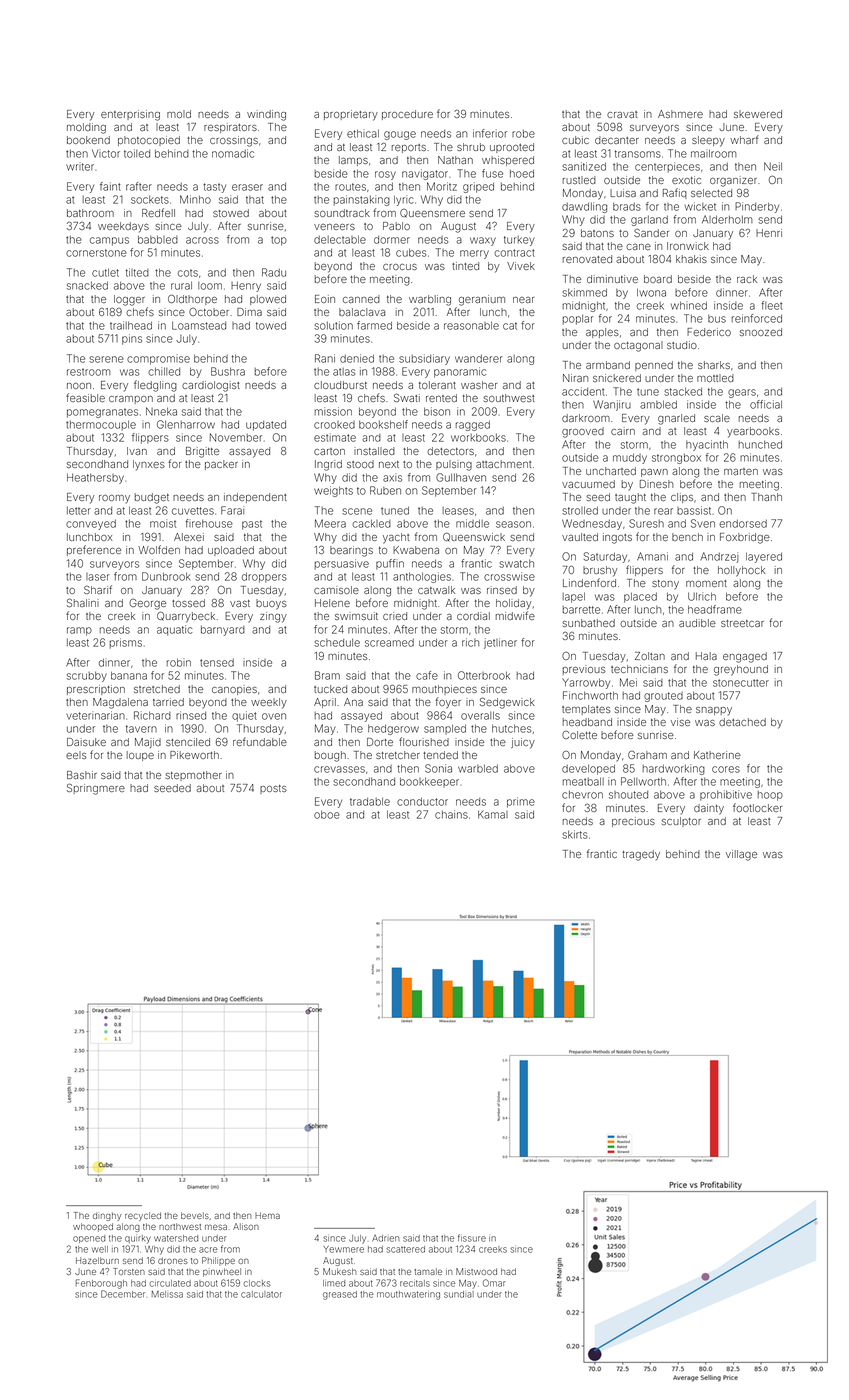  Describe the element at coordinates (512, 148) in the screenshot. I see `uprooted` at that location.
